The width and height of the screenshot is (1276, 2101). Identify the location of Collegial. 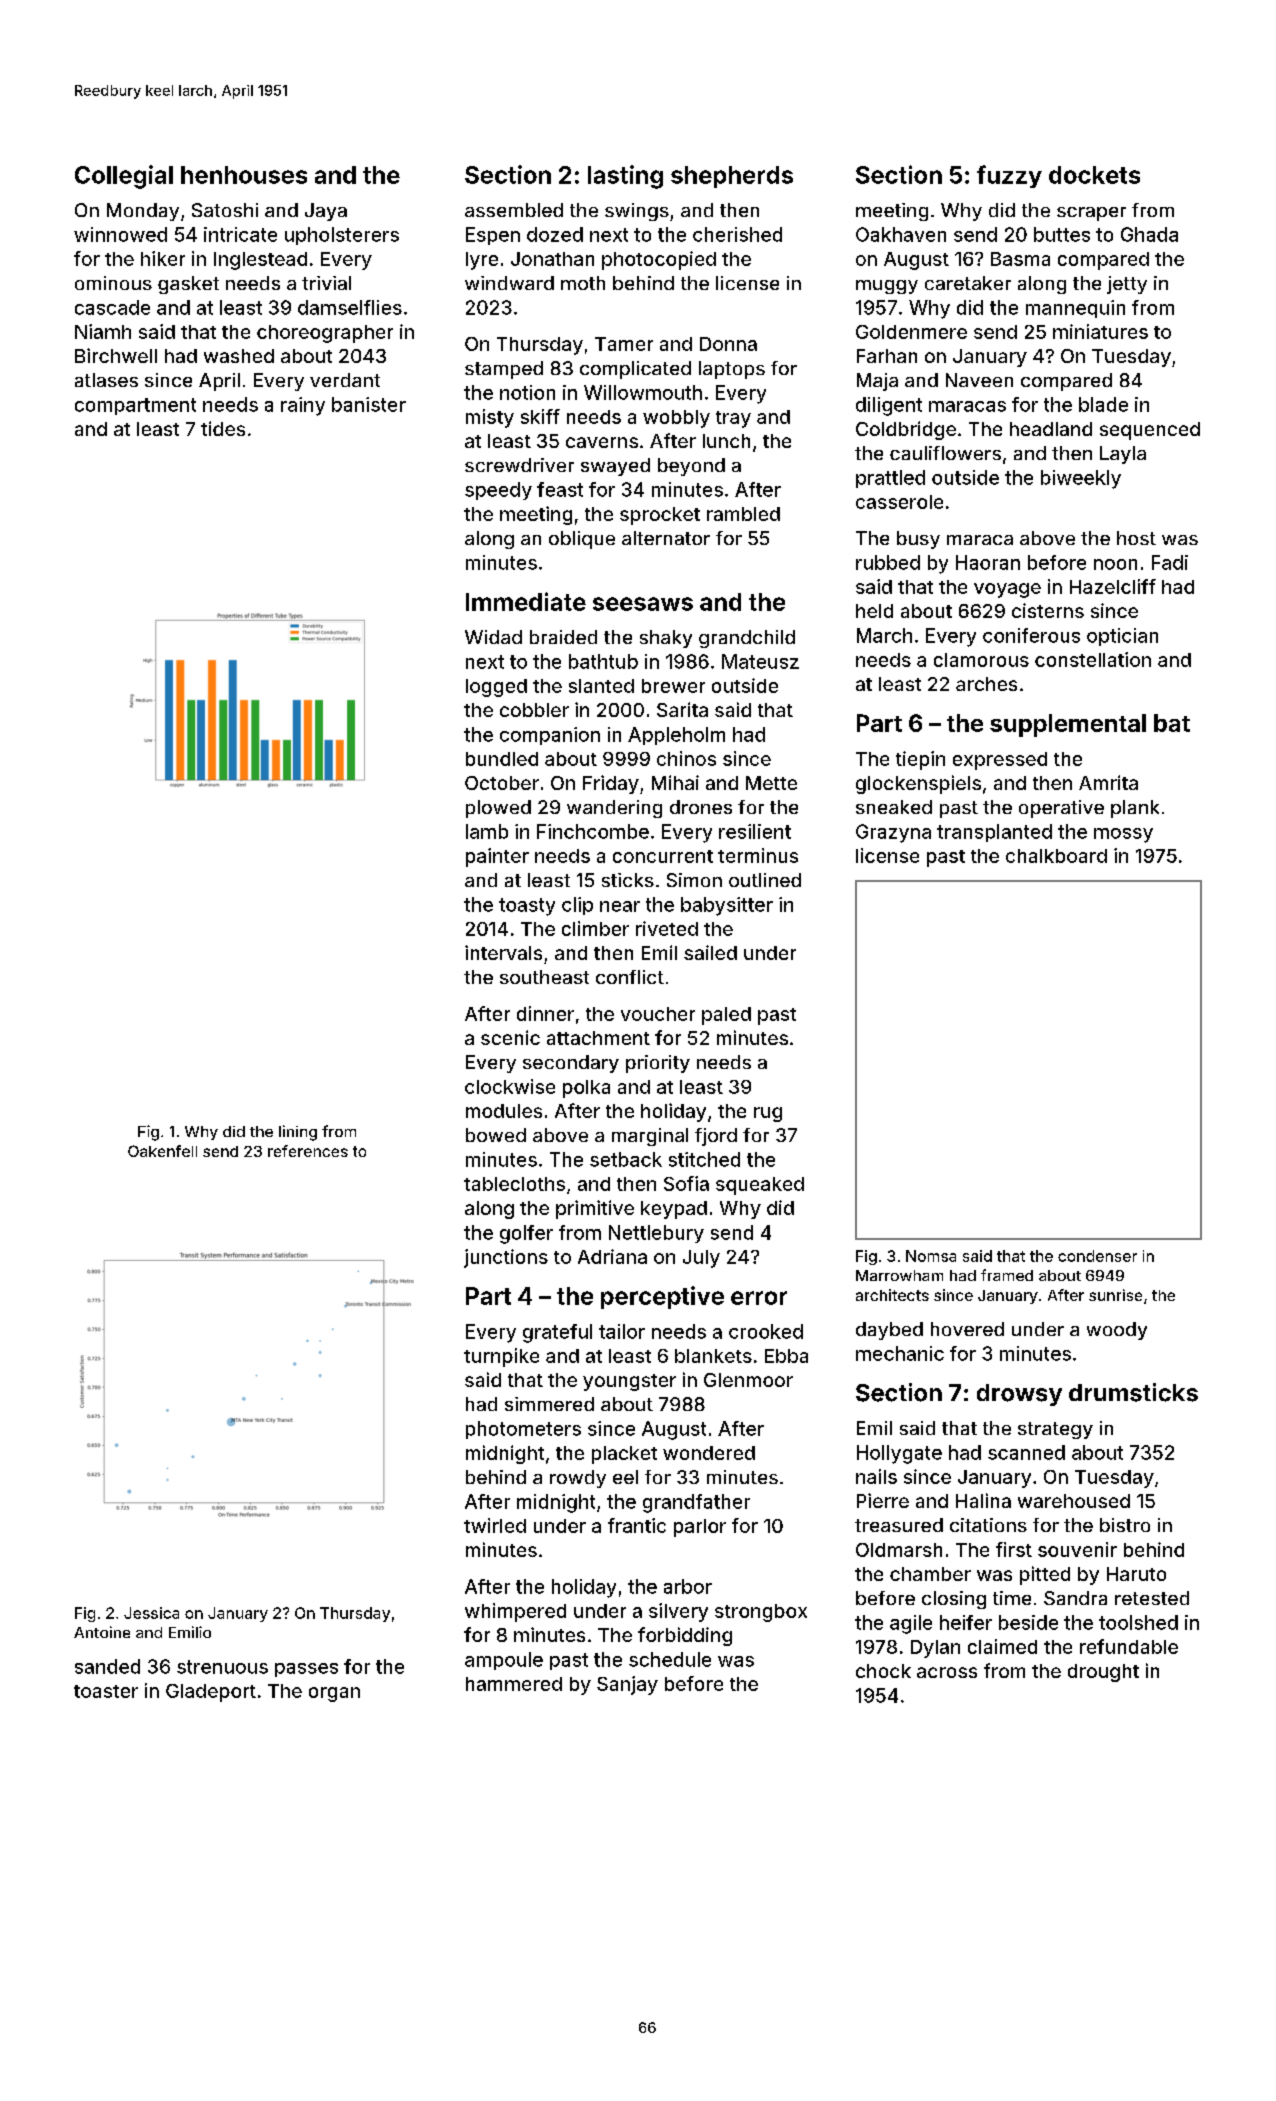
(124, 177).
